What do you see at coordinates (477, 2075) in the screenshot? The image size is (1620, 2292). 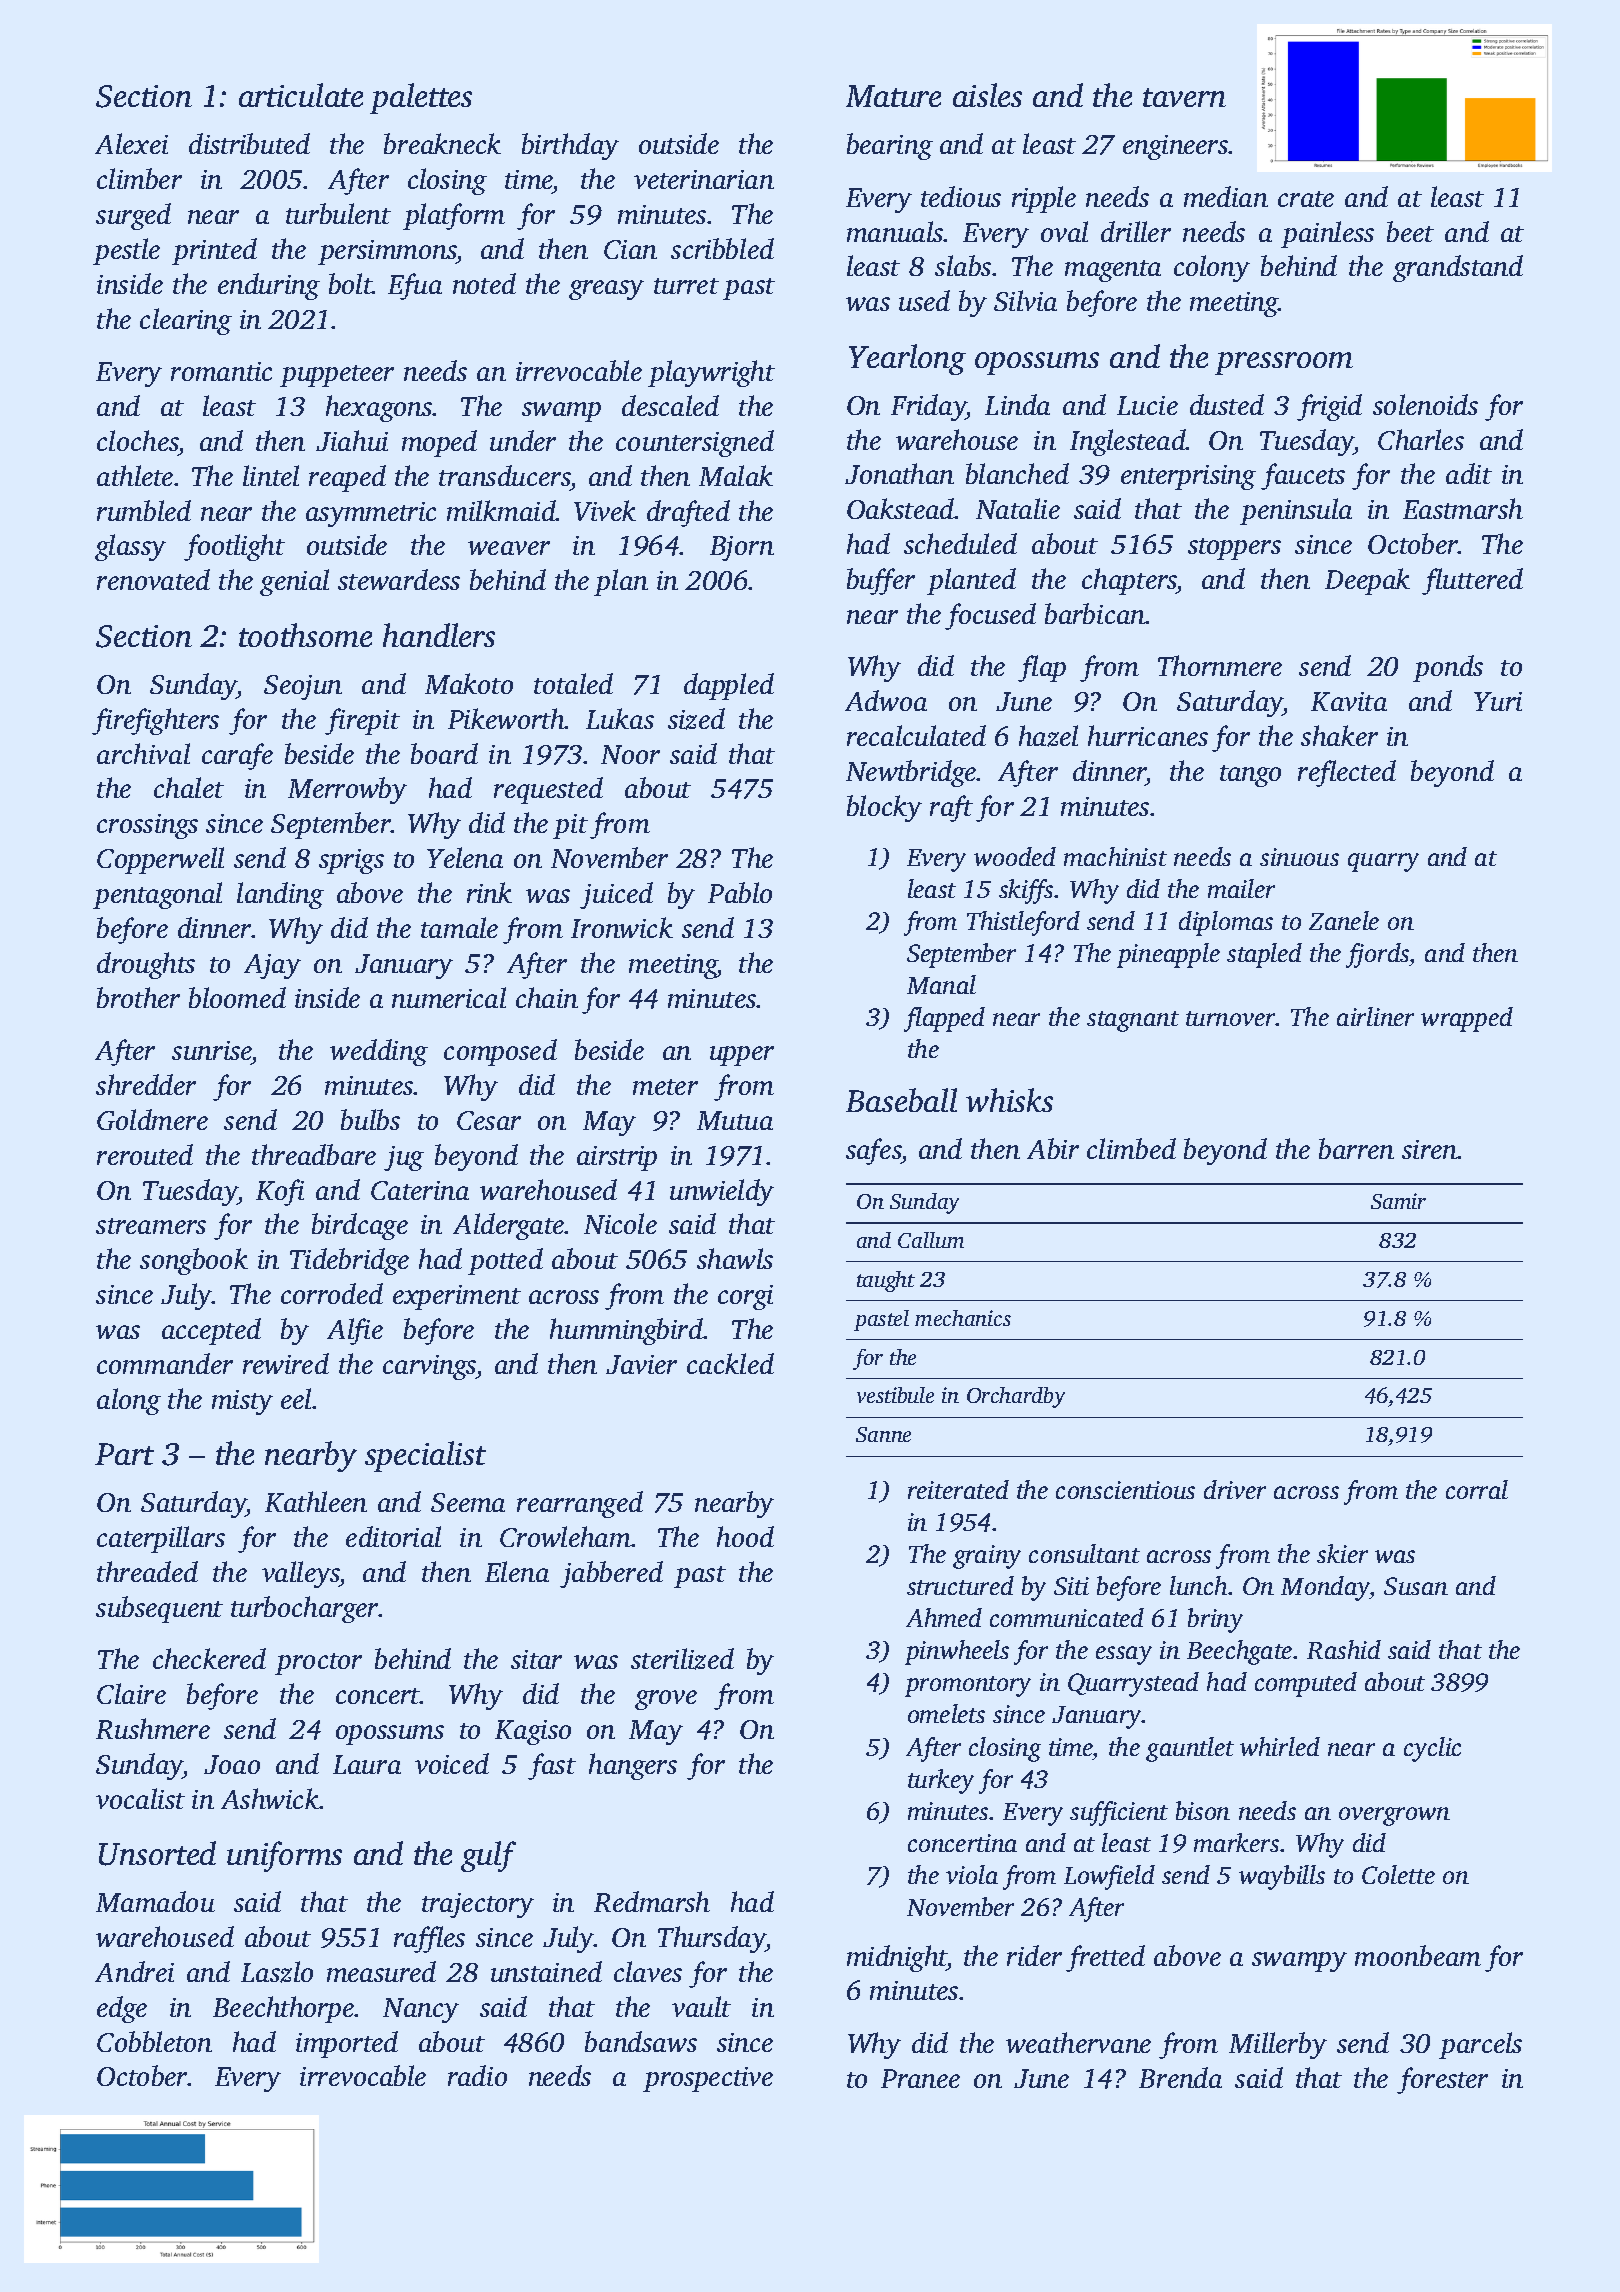 I see `radio` at bounding box center [477, 2075].
